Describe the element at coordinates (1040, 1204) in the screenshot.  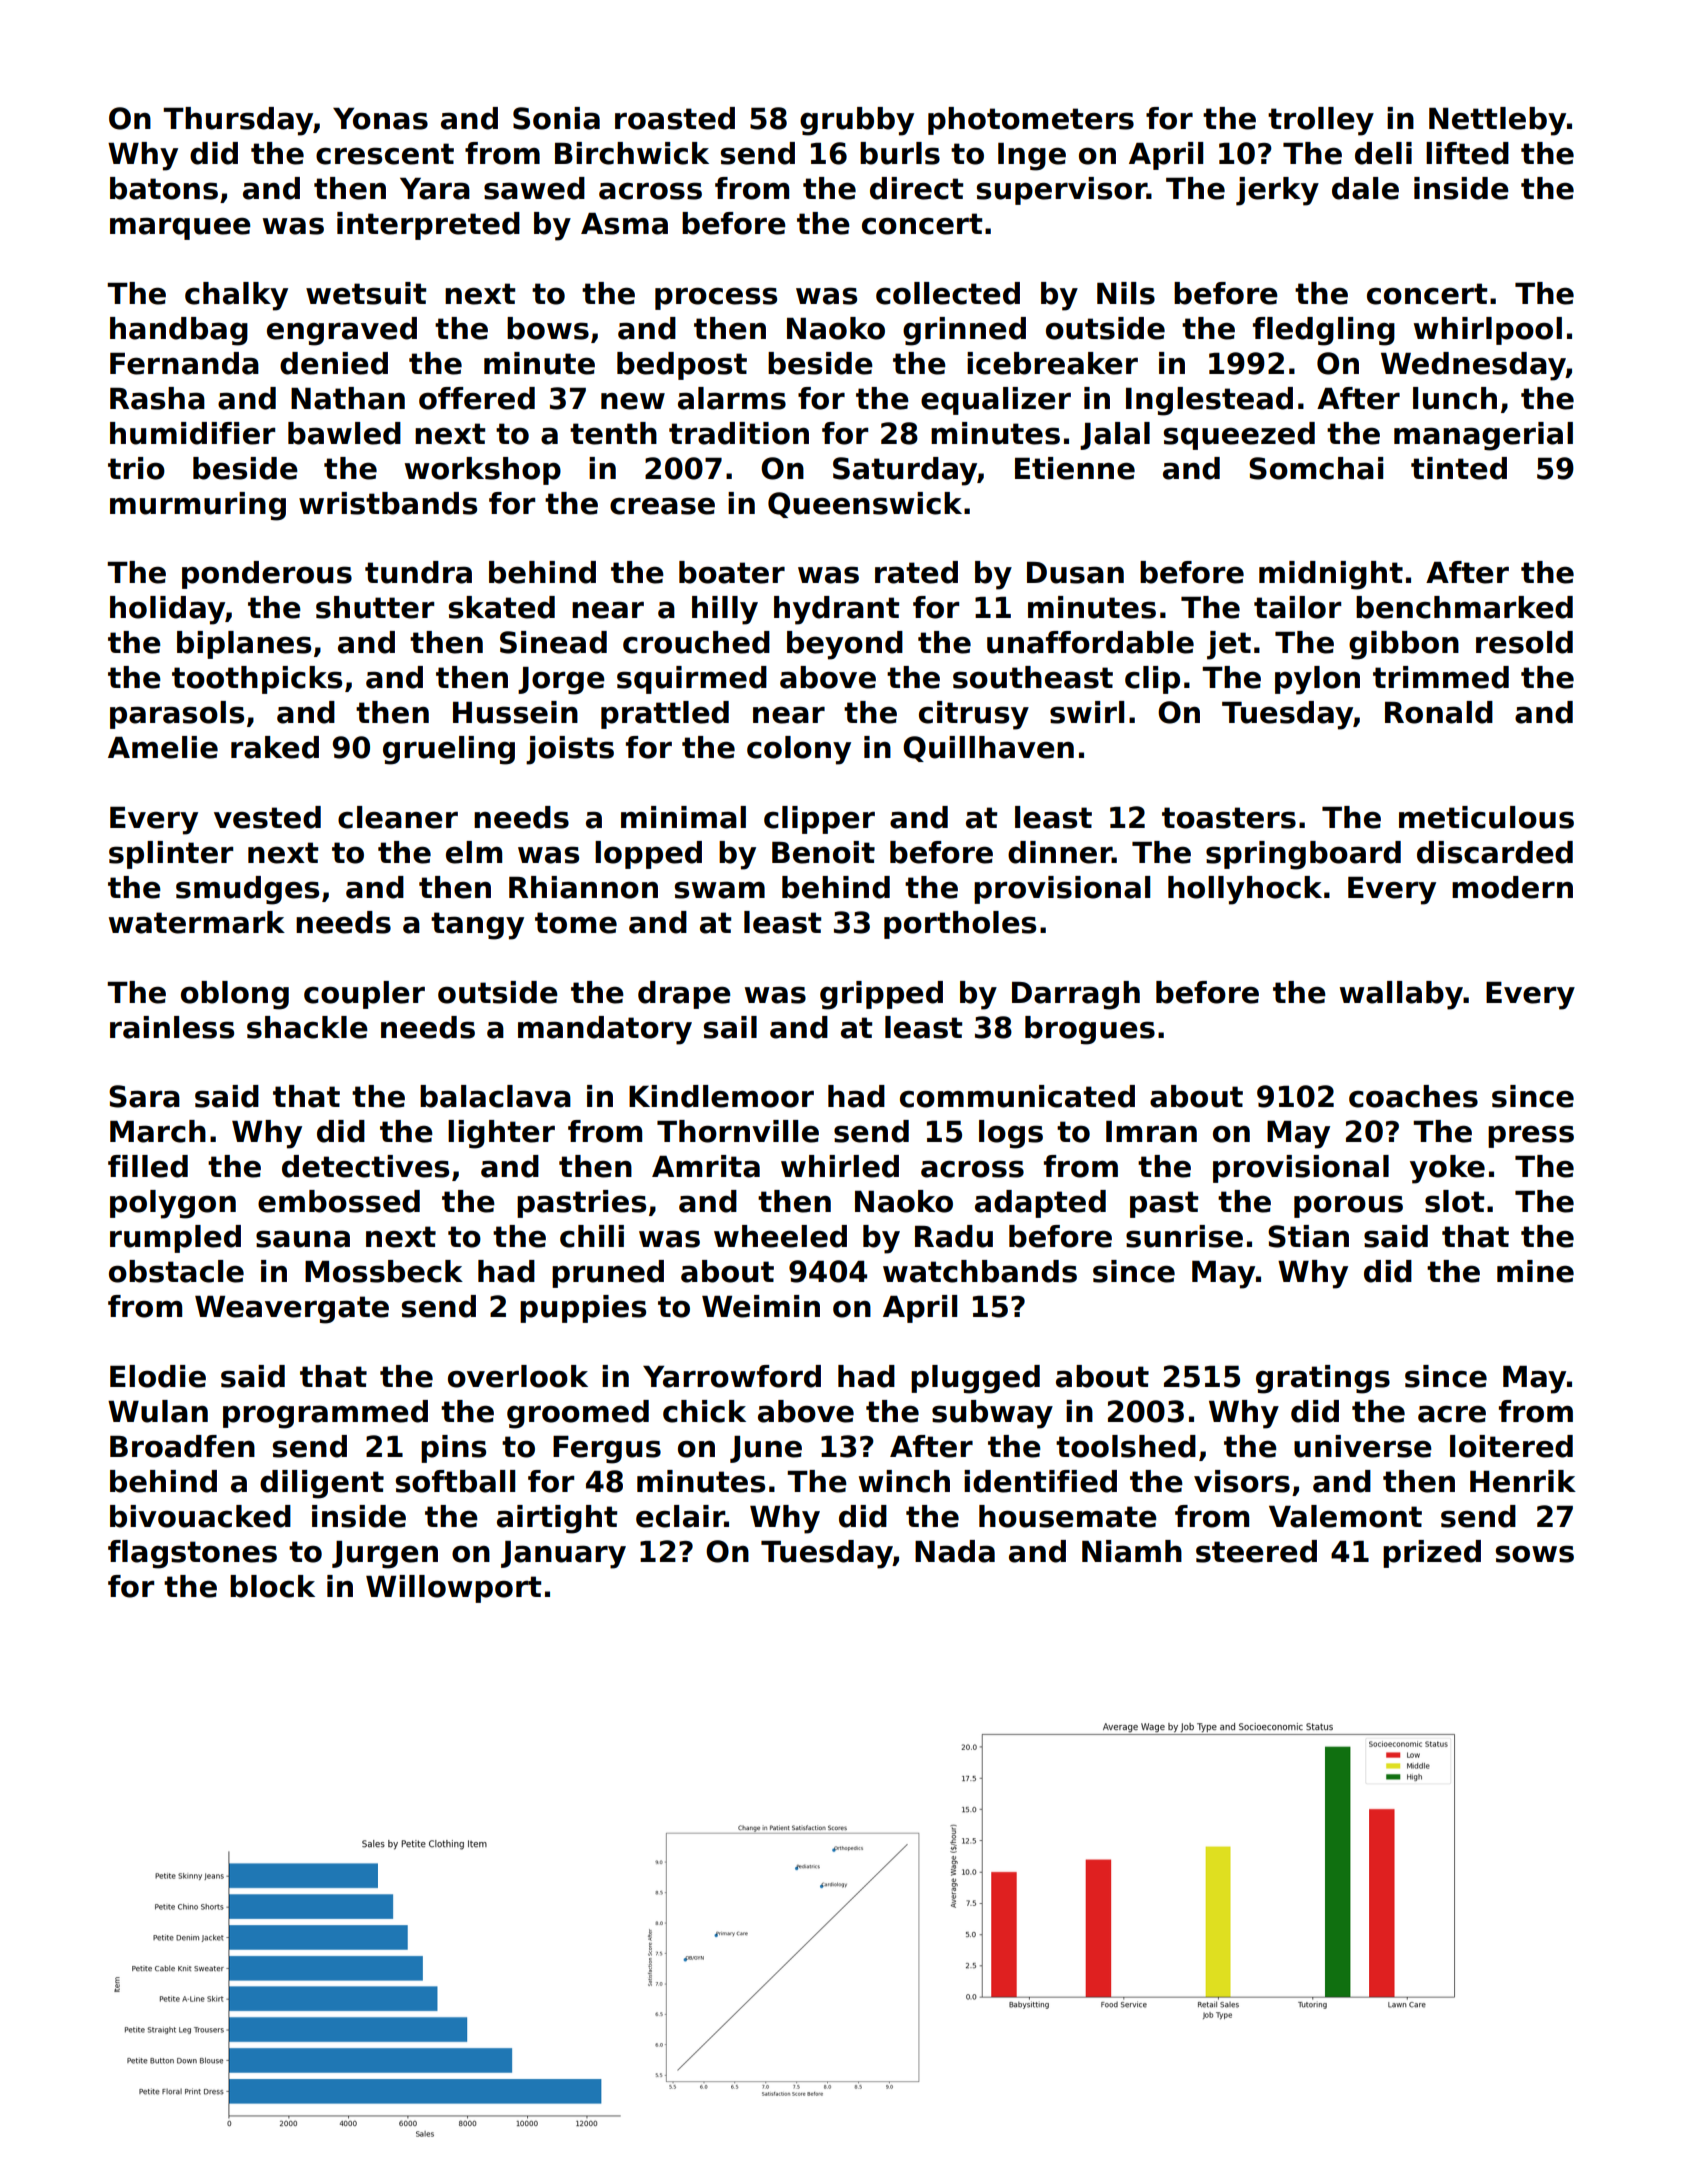
I see `adapted` at that location.
